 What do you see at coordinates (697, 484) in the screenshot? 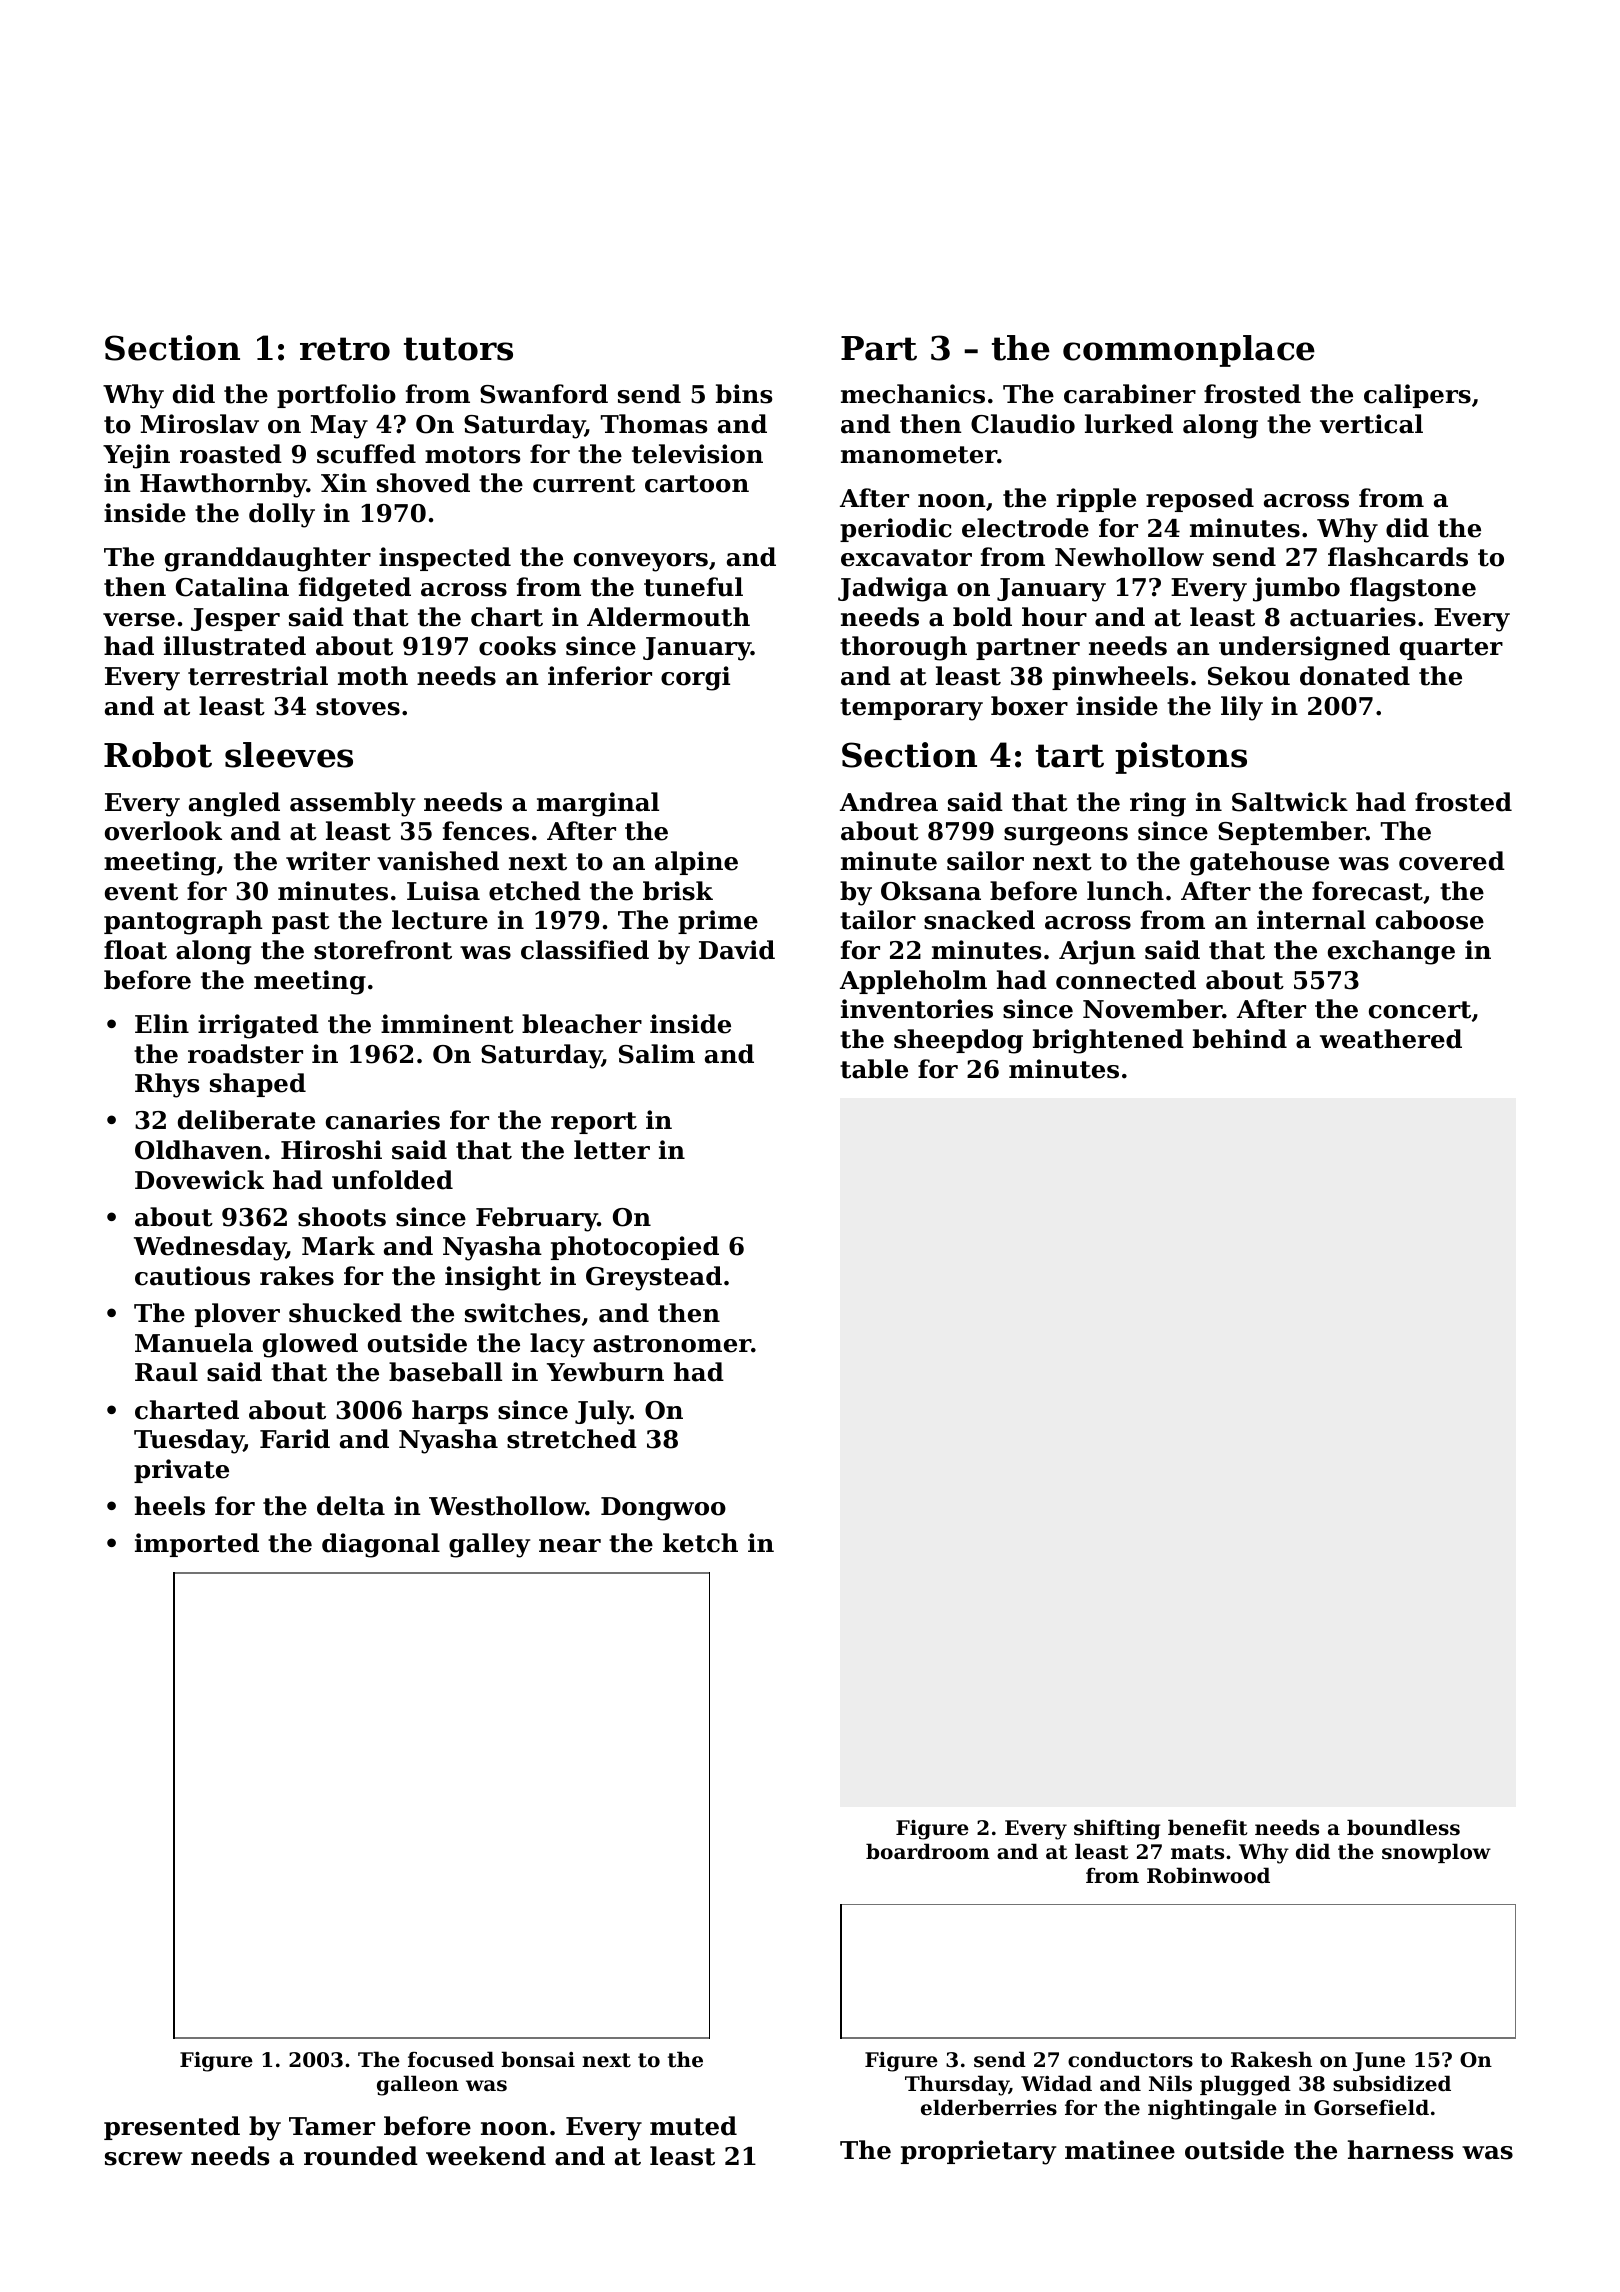
I see `cartoon` at bounding box center [697, 484].
